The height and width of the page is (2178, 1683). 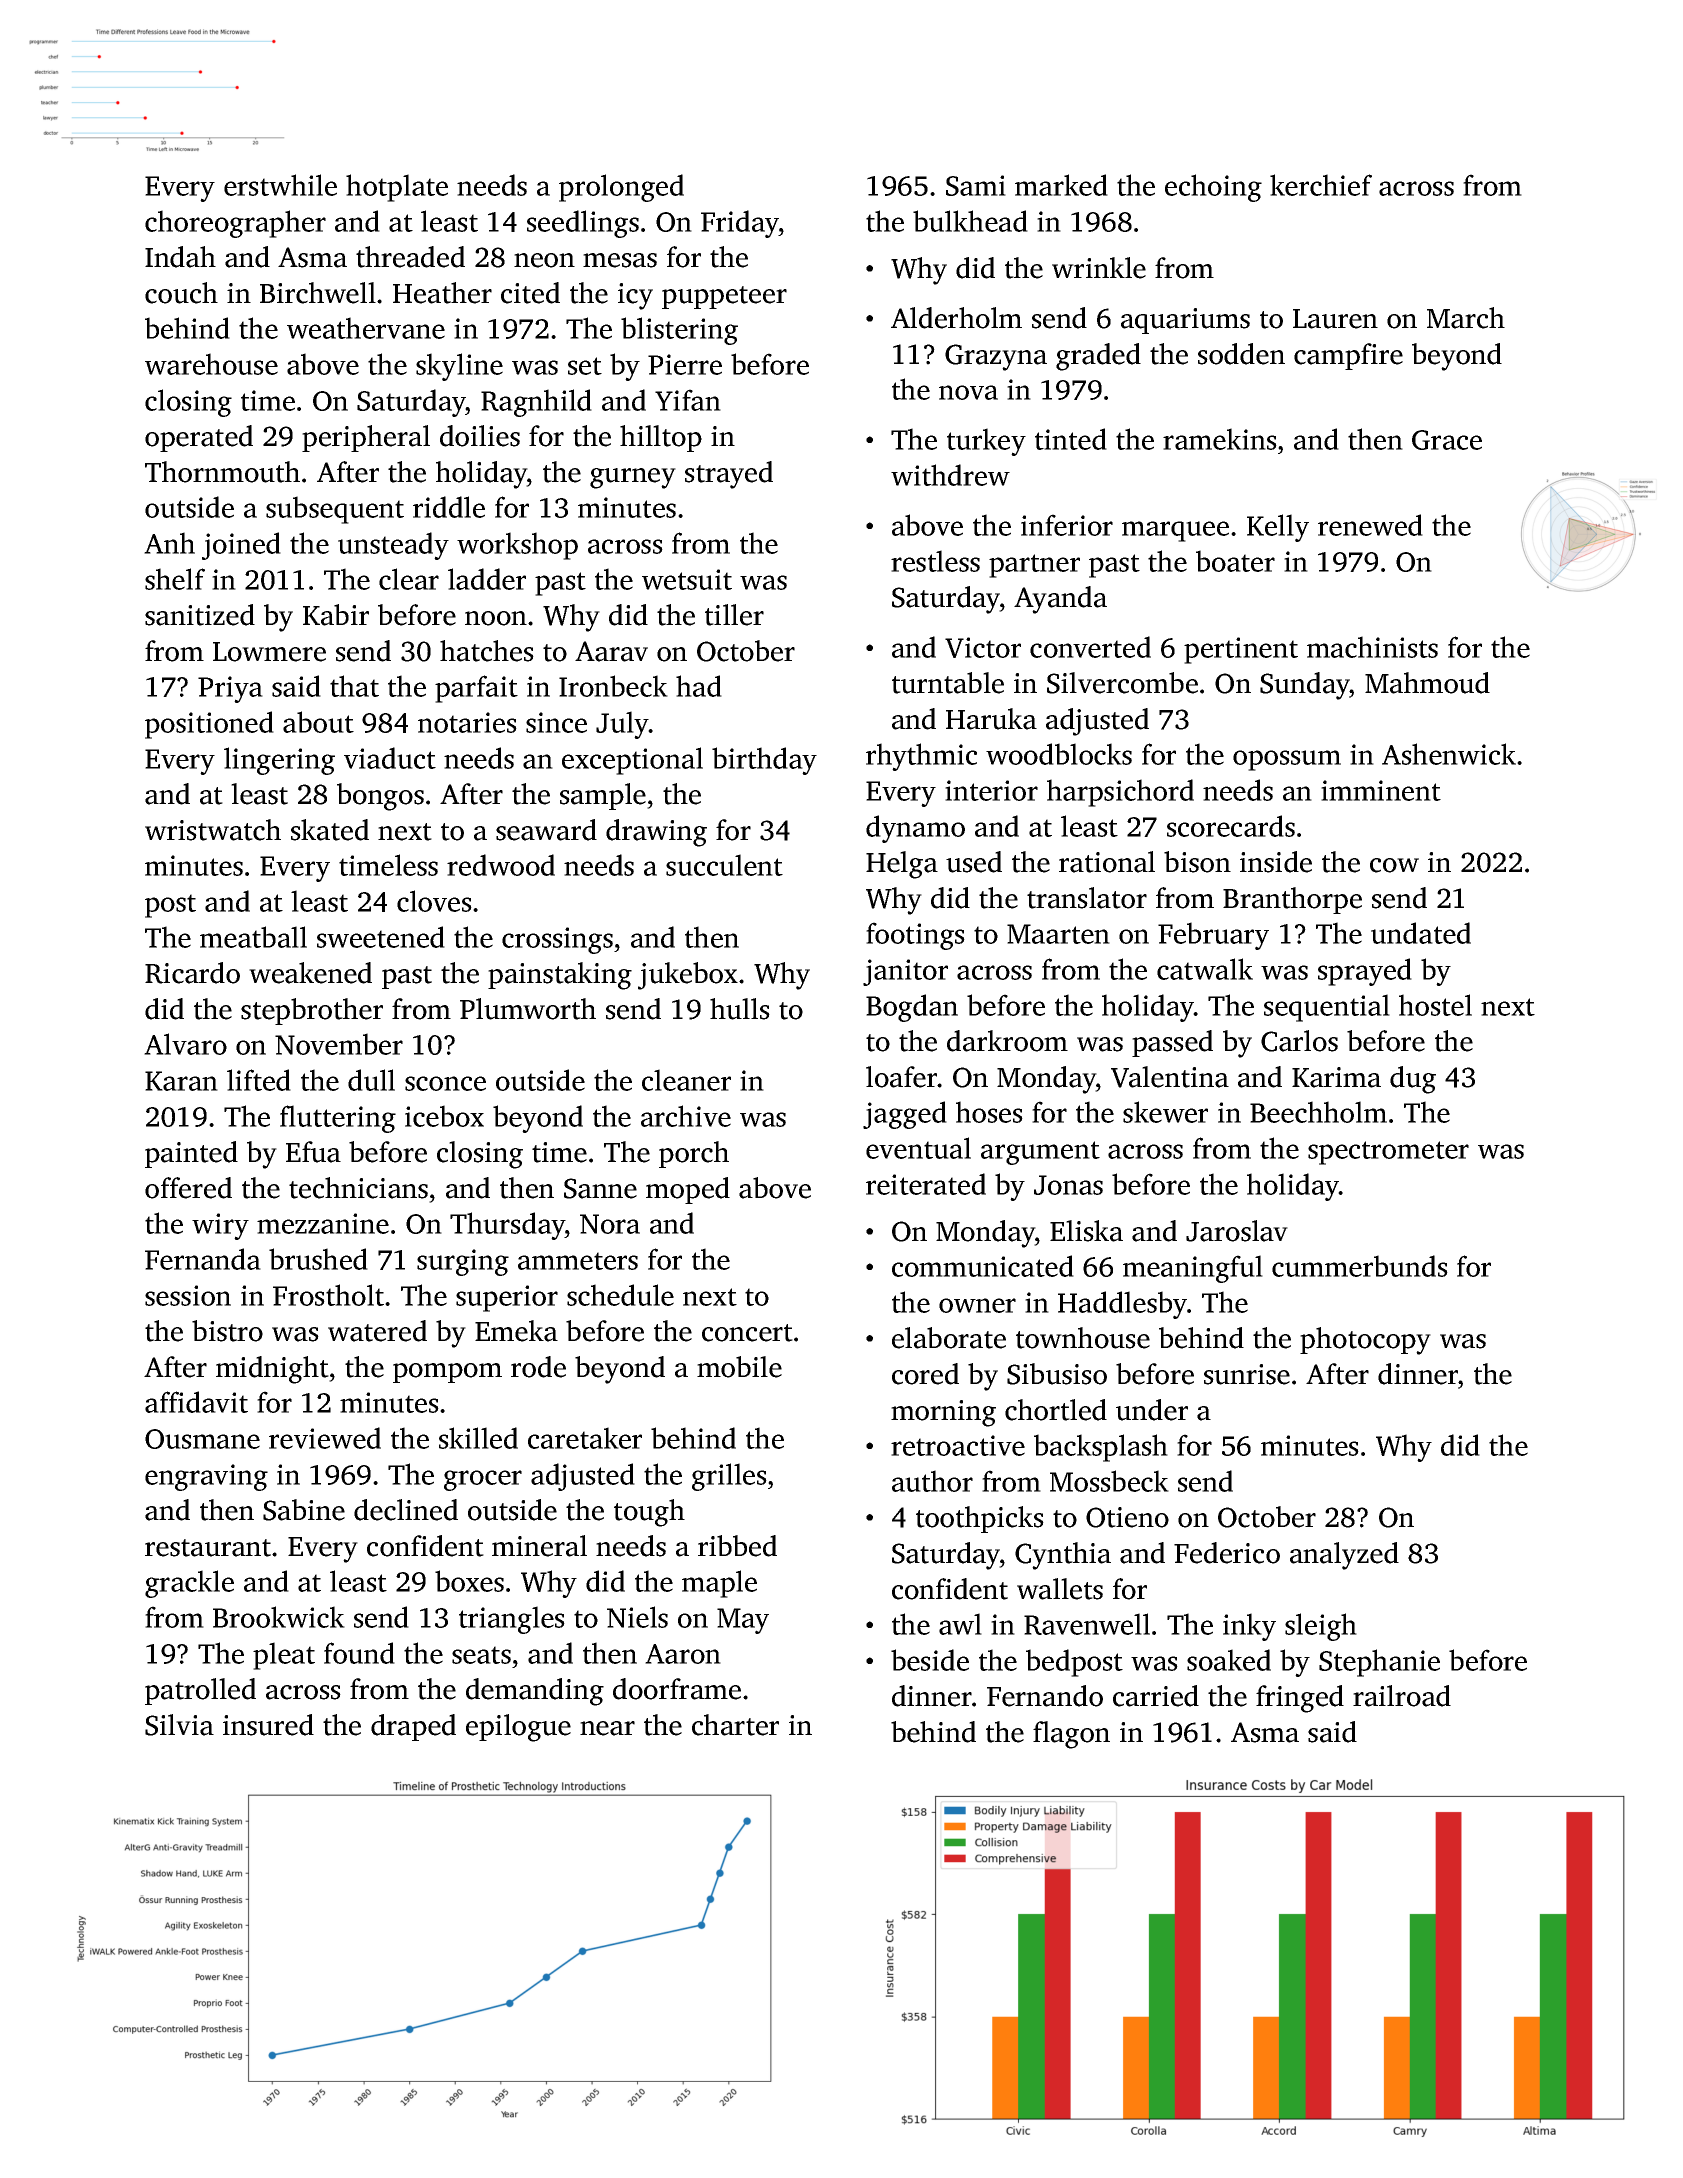 What do you see at coordinates (661, 438) in the page?
I see `hilltop` at bounding box center [661, 438].
